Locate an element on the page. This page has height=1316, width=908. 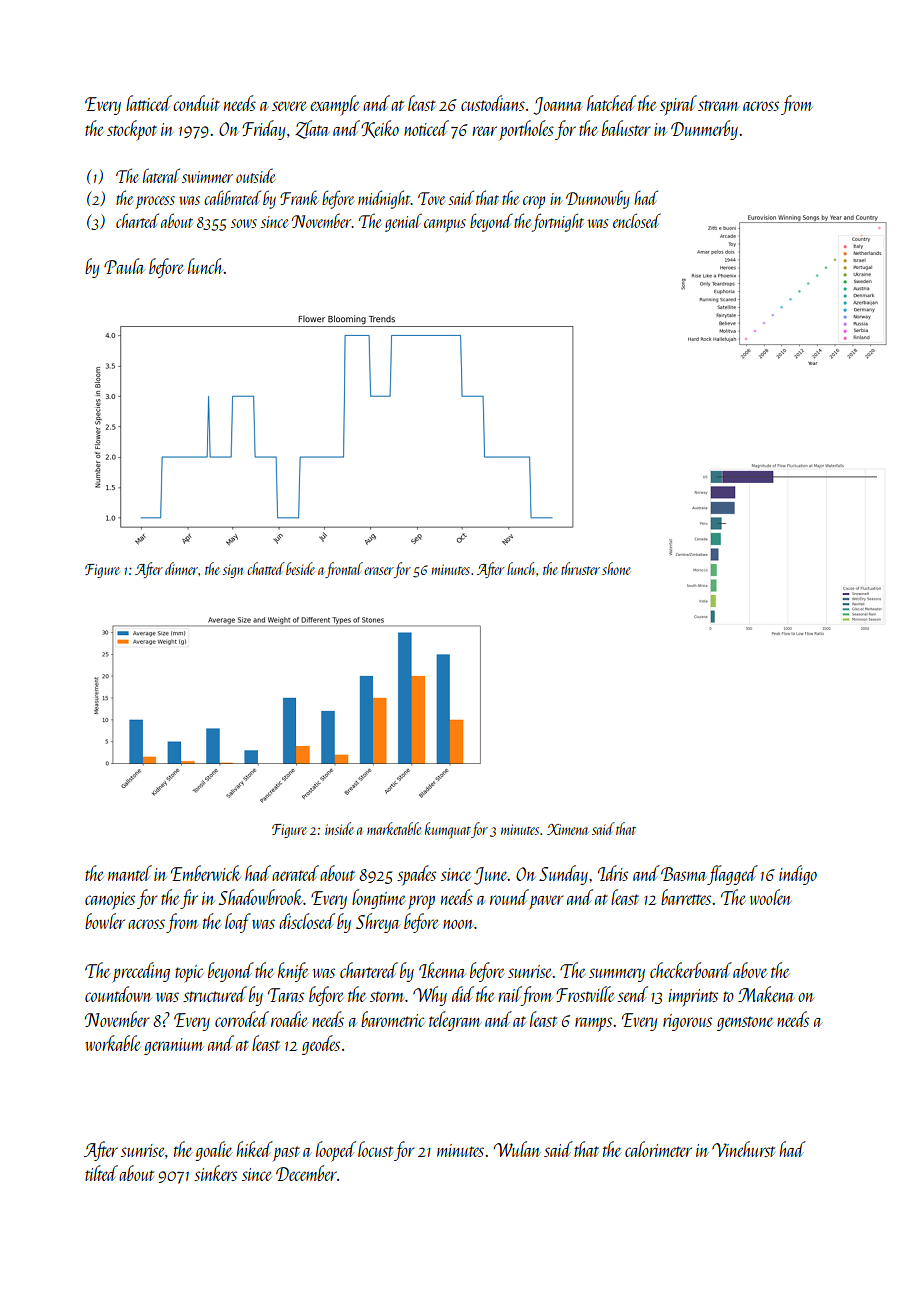
dinner is located at coordinates (181, 568).
